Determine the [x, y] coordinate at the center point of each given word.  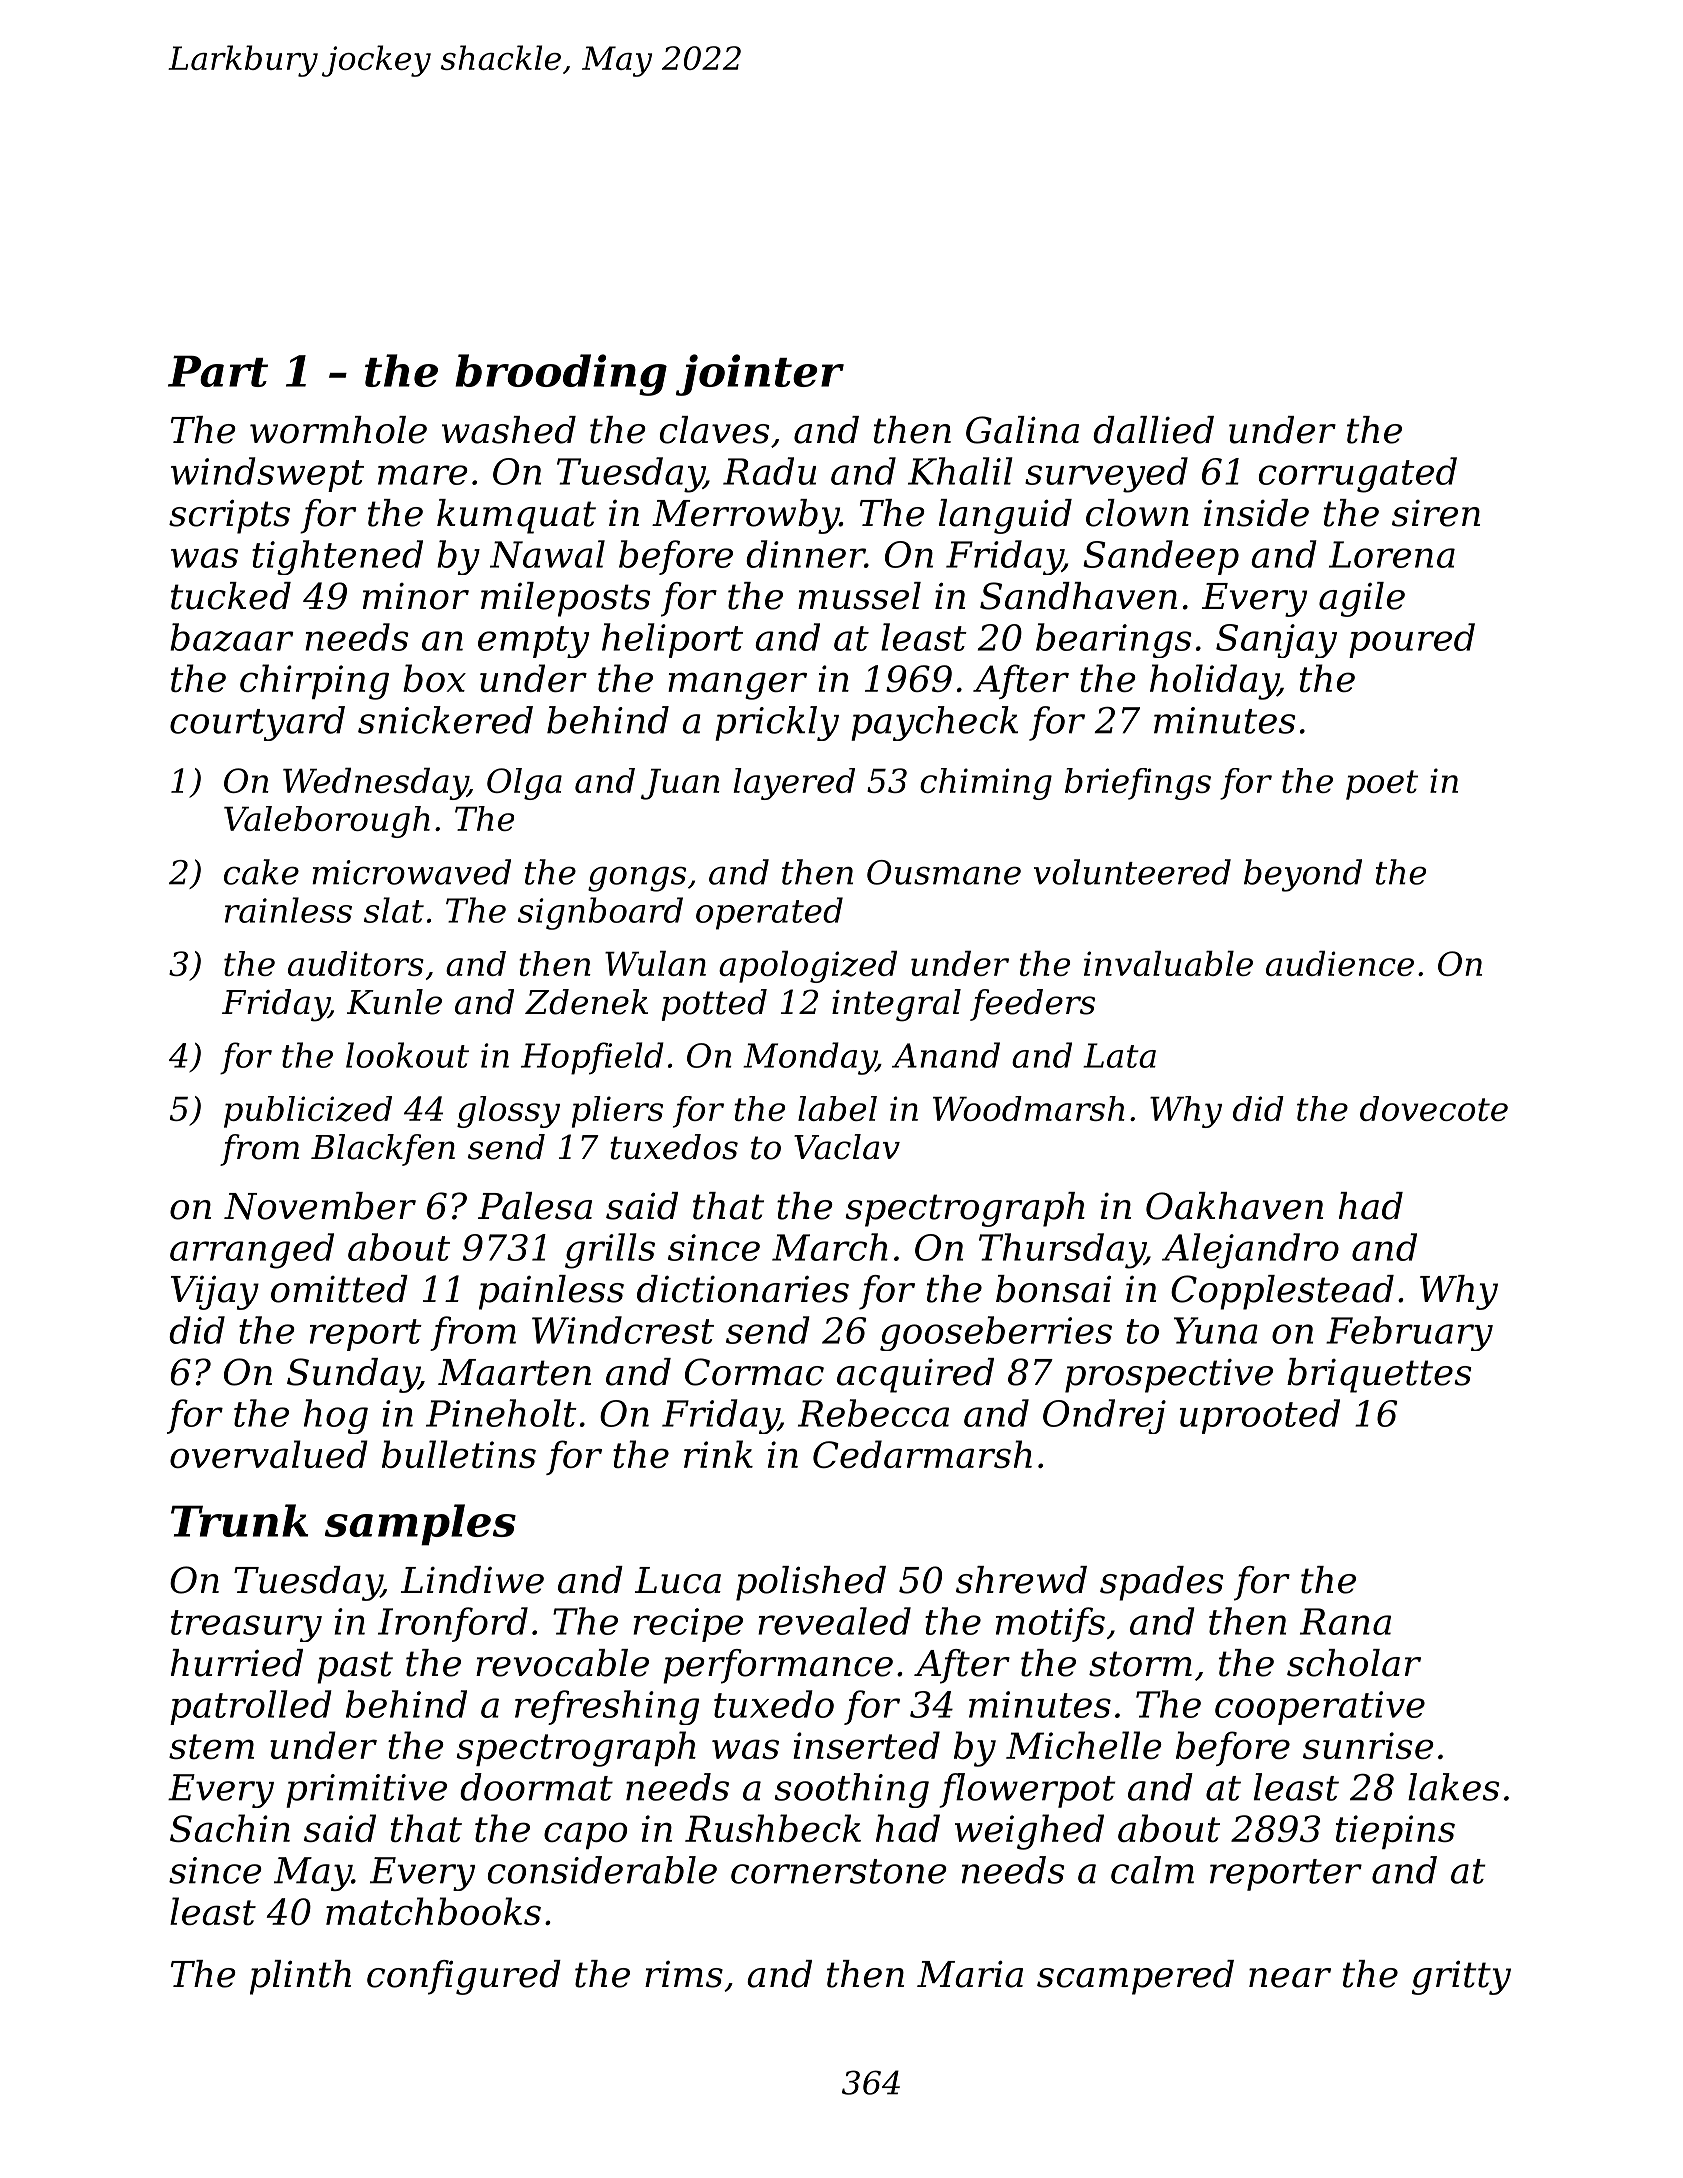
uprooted [1260, 1416]
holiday [1214, 682]
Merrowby [745, 516]
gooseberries [996, 1333]
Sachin [230, 1828]
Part [218, 371]
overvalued [269, 1454]
